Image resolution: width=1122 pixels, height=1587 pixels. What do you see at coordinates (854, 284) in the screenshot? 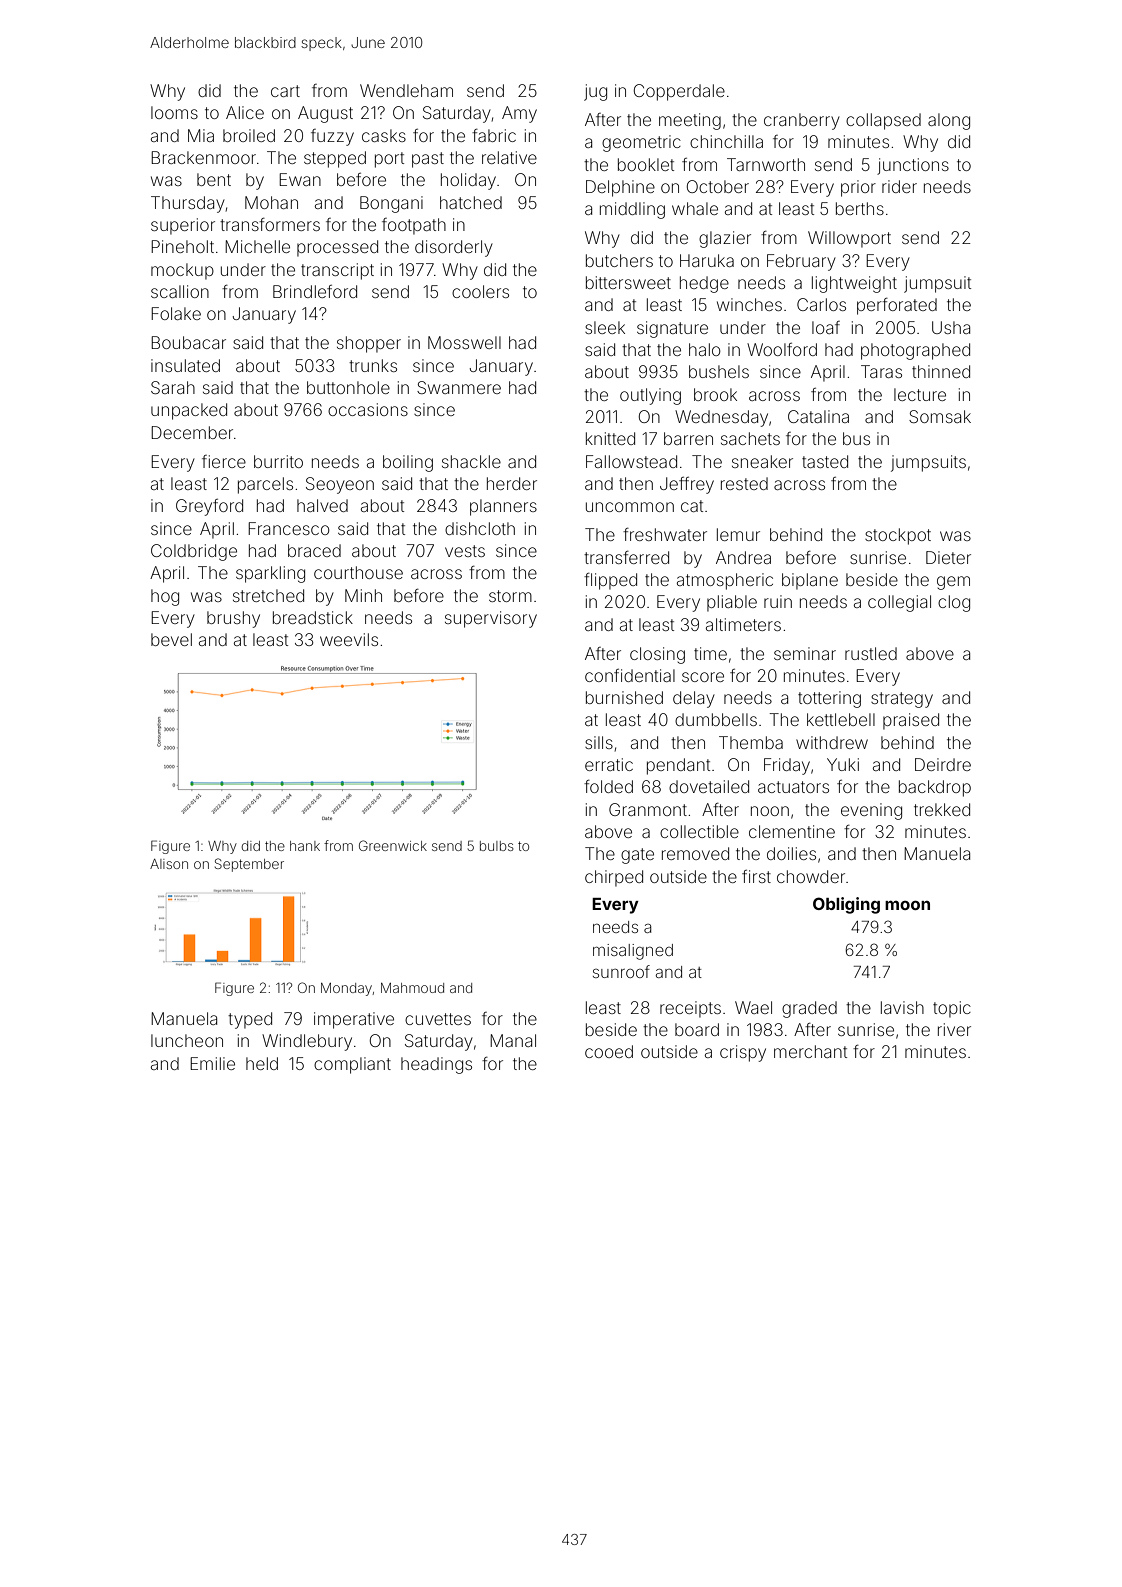
I see `lightweight` at bounding box center [854, 284].
